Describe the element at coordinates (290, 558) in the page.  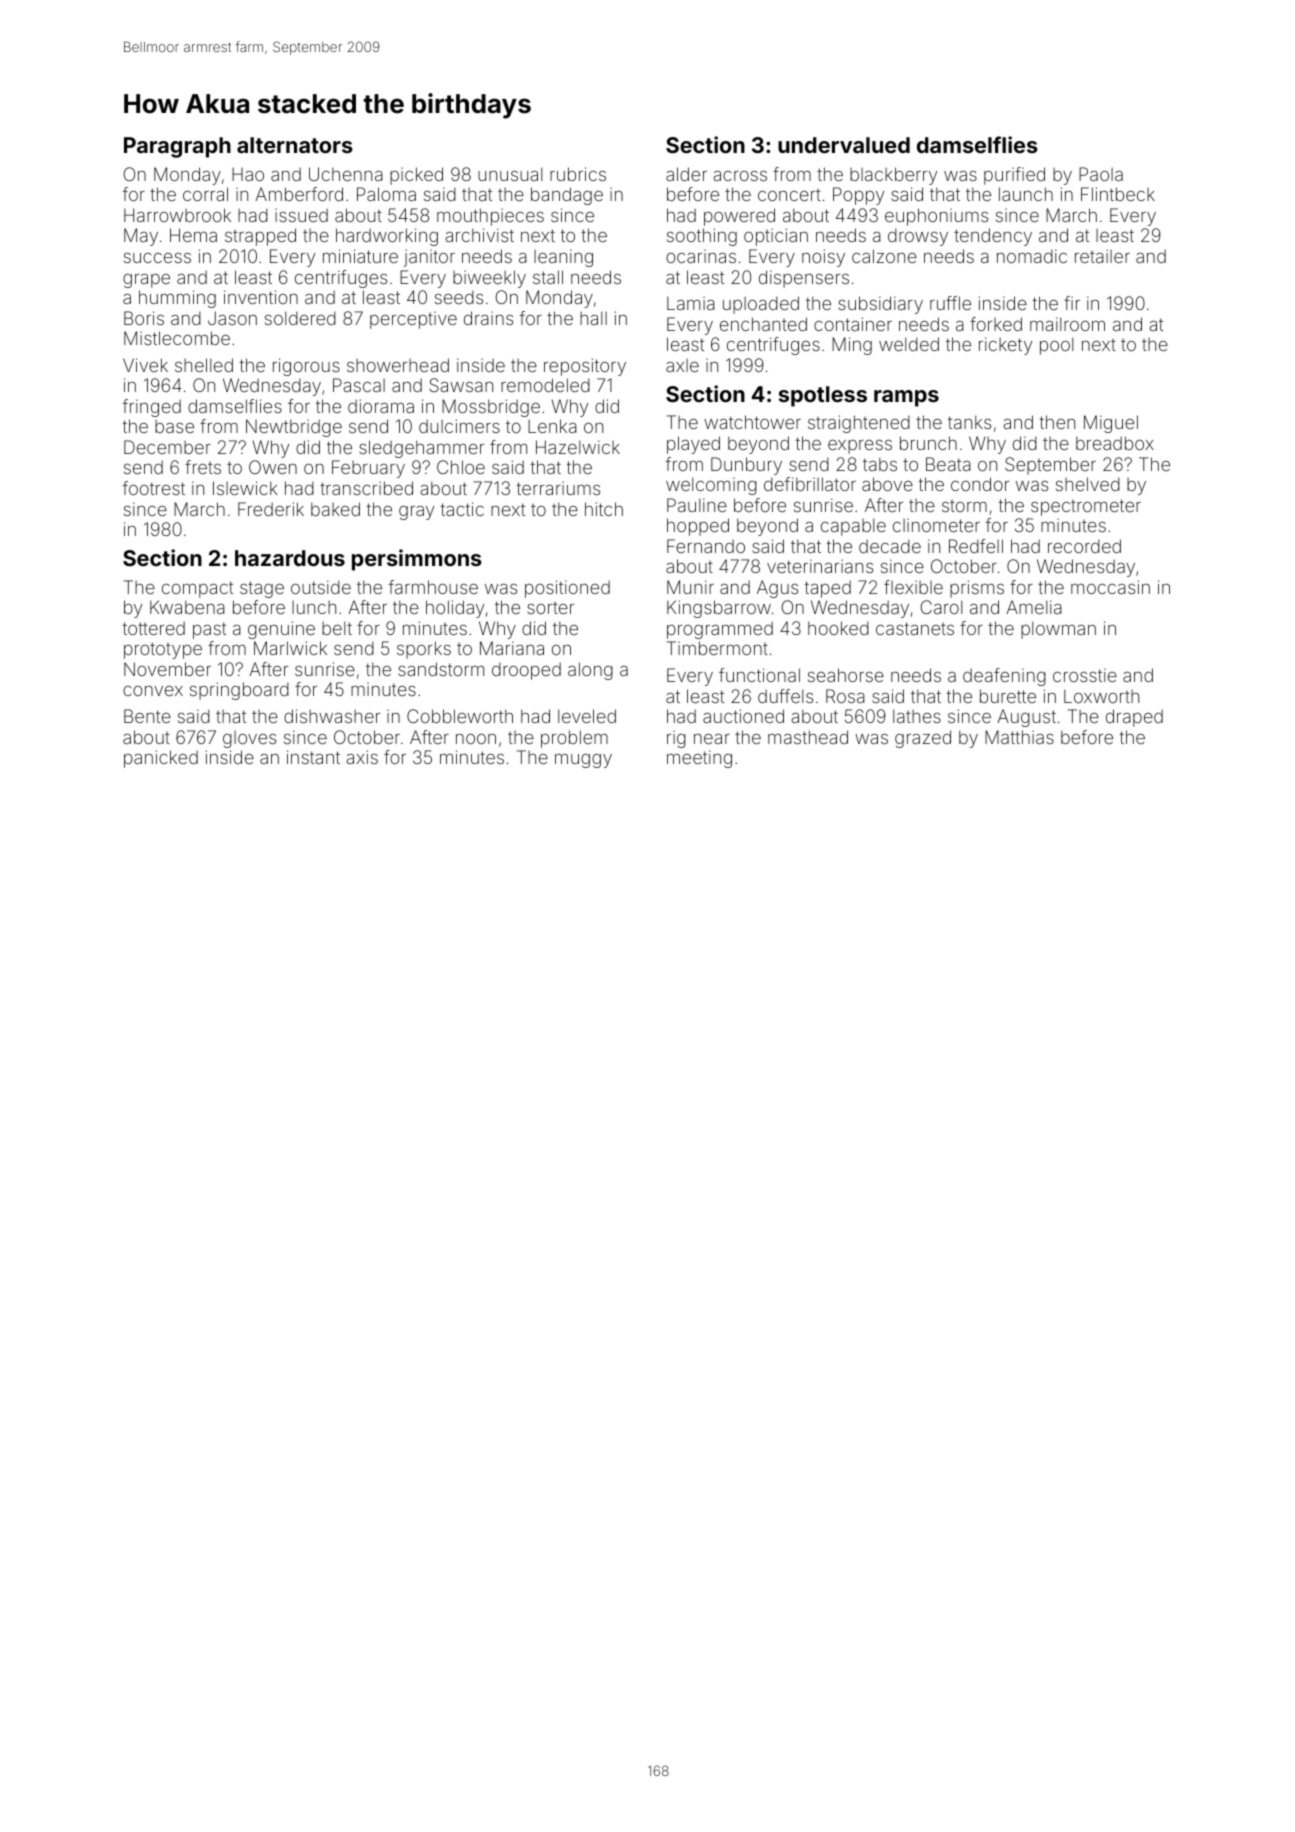
I see `hazardous` at that location.
